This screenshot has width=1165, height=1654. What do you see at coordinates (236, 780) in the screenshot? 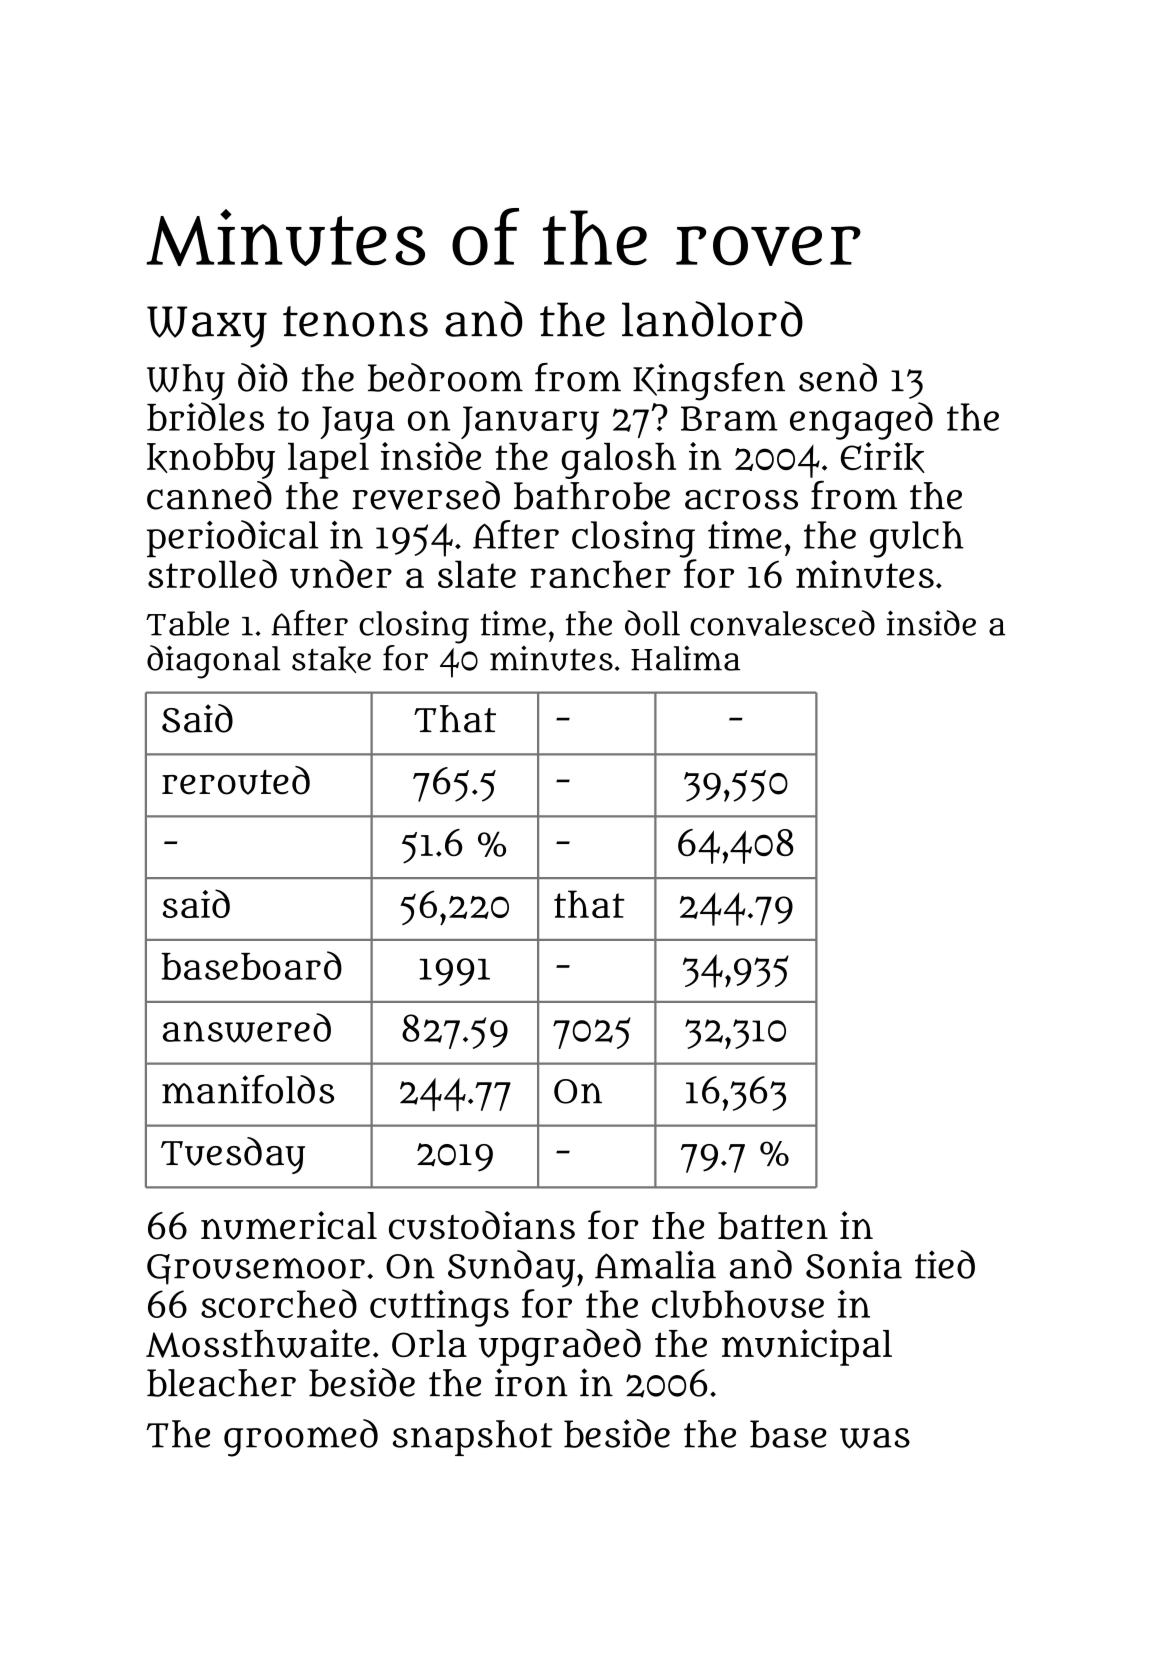
I see `rerouted` at bounding box center [236, 780].
